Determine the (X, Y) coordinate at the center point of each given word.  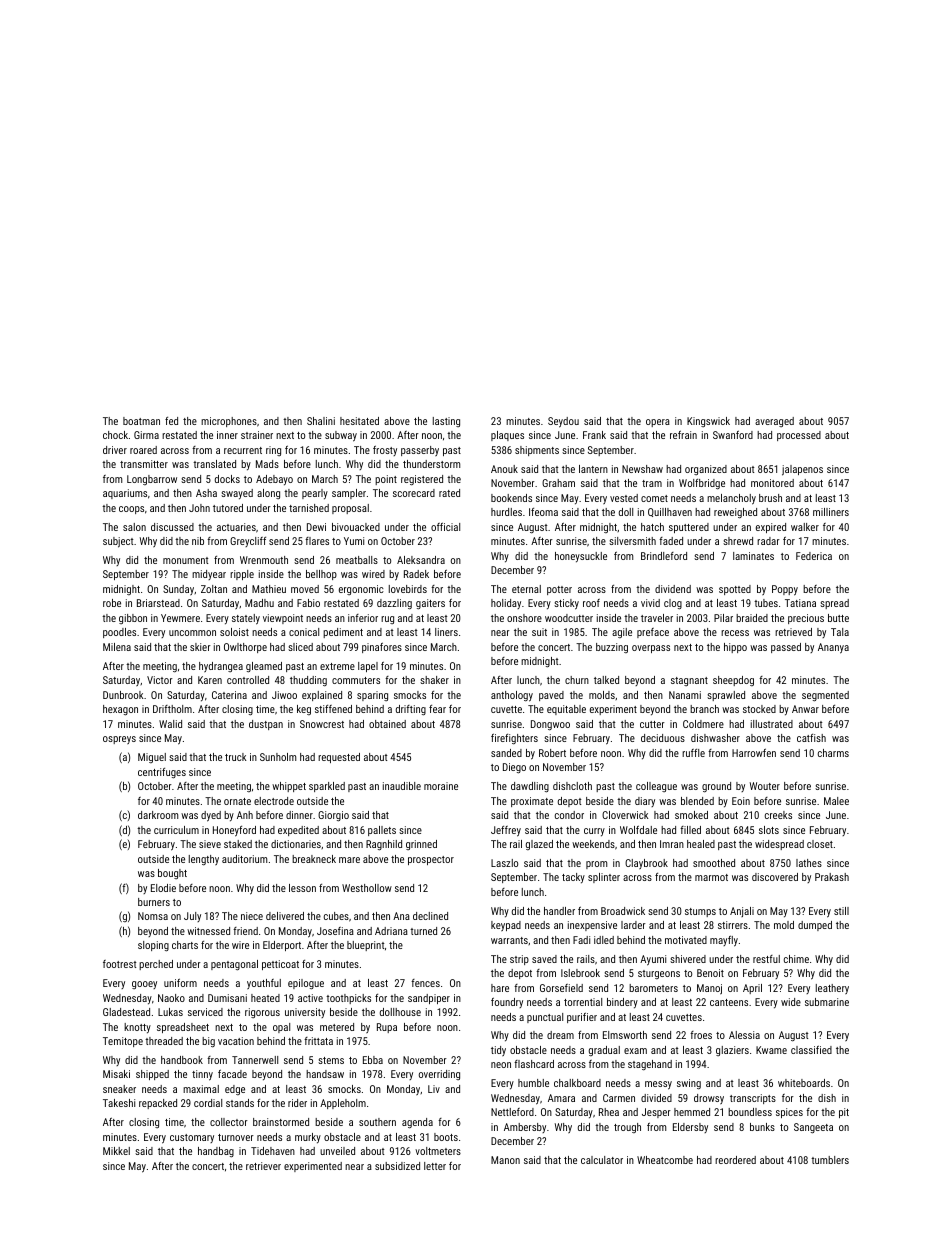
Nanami (685, 695)
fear (437, 709)
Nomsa (153, 916)
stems (331, 1060)
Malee (836, 801)
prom (596, 865)
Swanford (733, 434)
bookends (511, 498)
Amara (561, 1098)
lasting (446, 422)
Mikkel (116, 1151)
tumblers (830, 1160)
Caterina (229, 695)
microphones (229, 422)
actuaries (236, 527)
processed (799, 436)
